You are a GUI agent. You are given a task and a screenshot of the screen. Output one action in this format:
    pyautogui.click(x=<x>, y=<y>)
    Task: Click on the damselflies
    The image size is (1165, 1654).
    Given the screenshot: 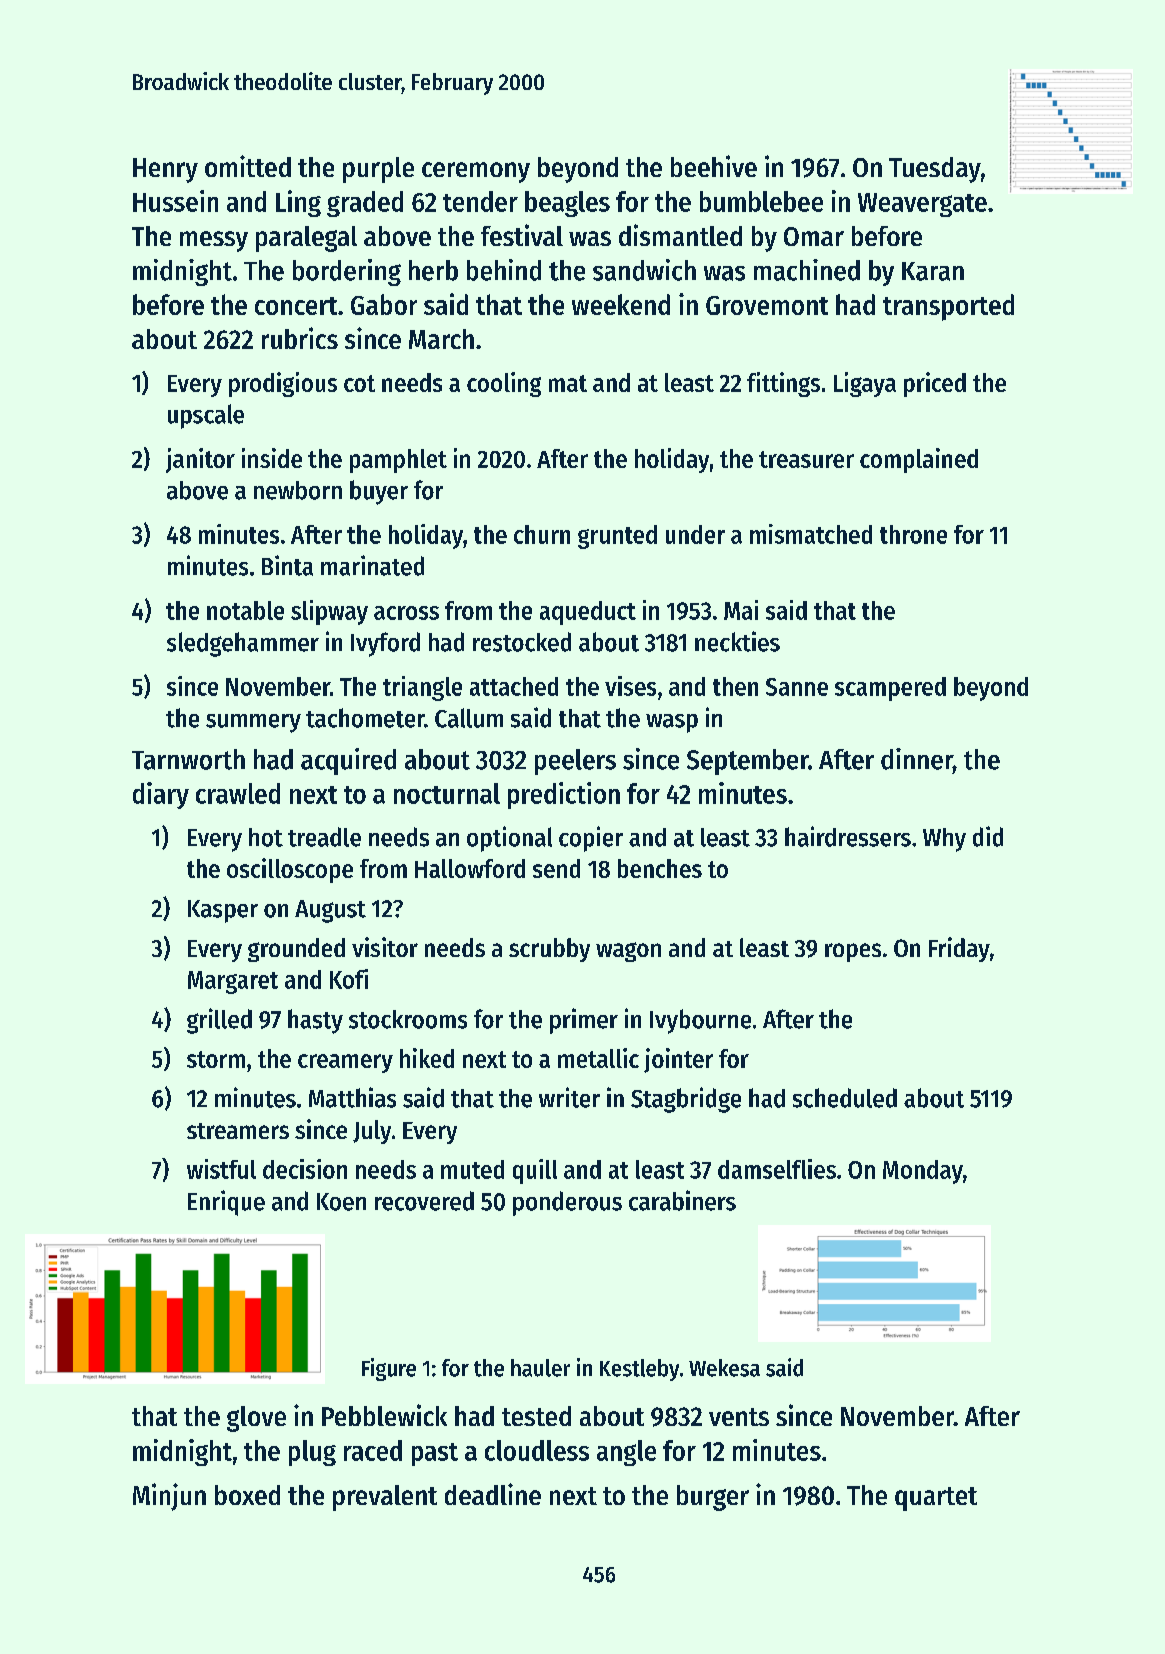 What is the action you would take?
    pyautogui.click(x=777, y=1169)
